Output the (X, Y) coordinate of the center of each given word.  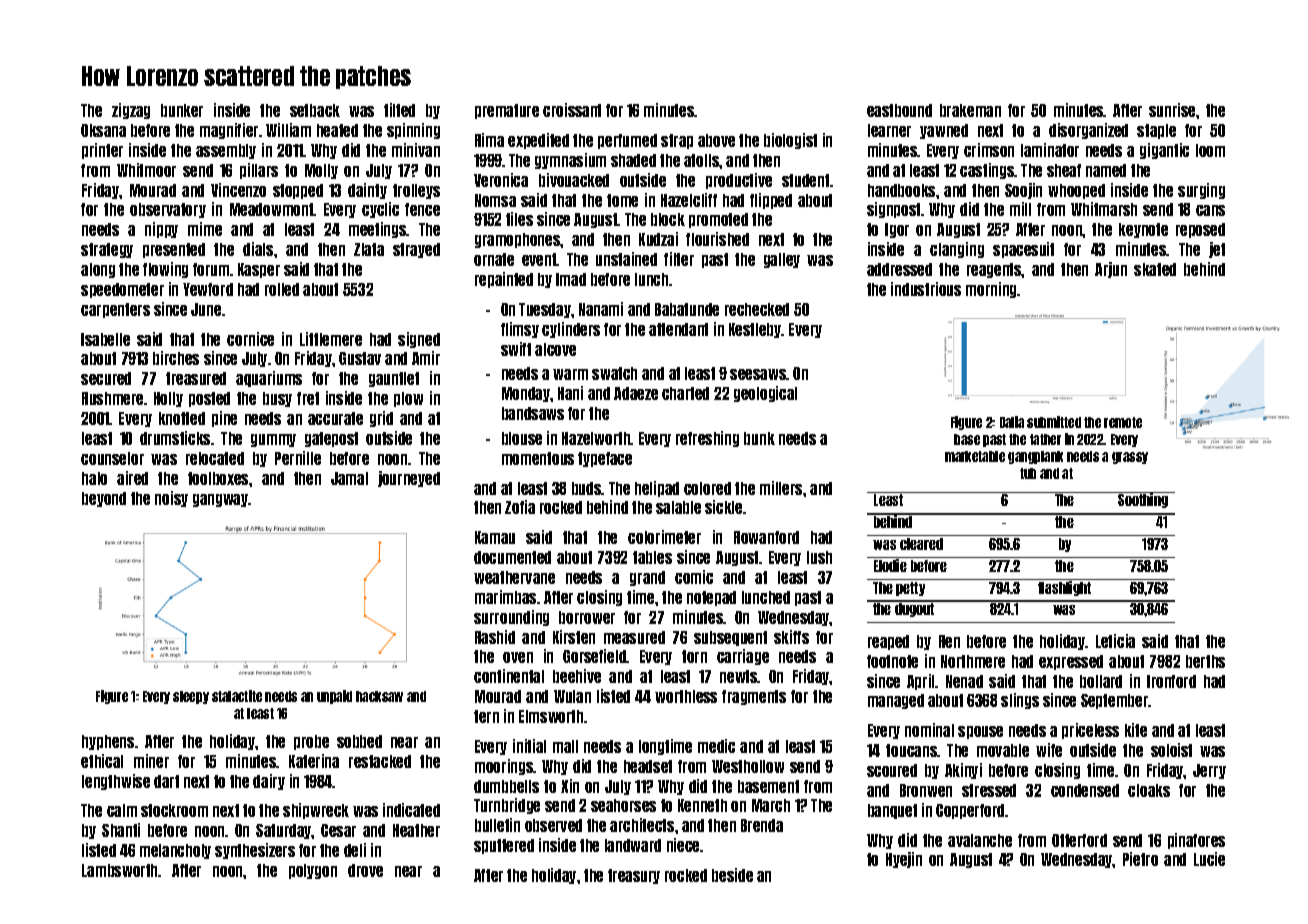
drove (365, 870)
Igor (897, 230)
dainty (367, 191)
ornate (494, 259)
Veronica (501, 180)
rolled (282, 289)
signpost (893, 210)
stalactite (237, 696)
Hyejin (904, 860)
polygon (313, 871)
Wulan (572, 696)
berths (1205, 661)
